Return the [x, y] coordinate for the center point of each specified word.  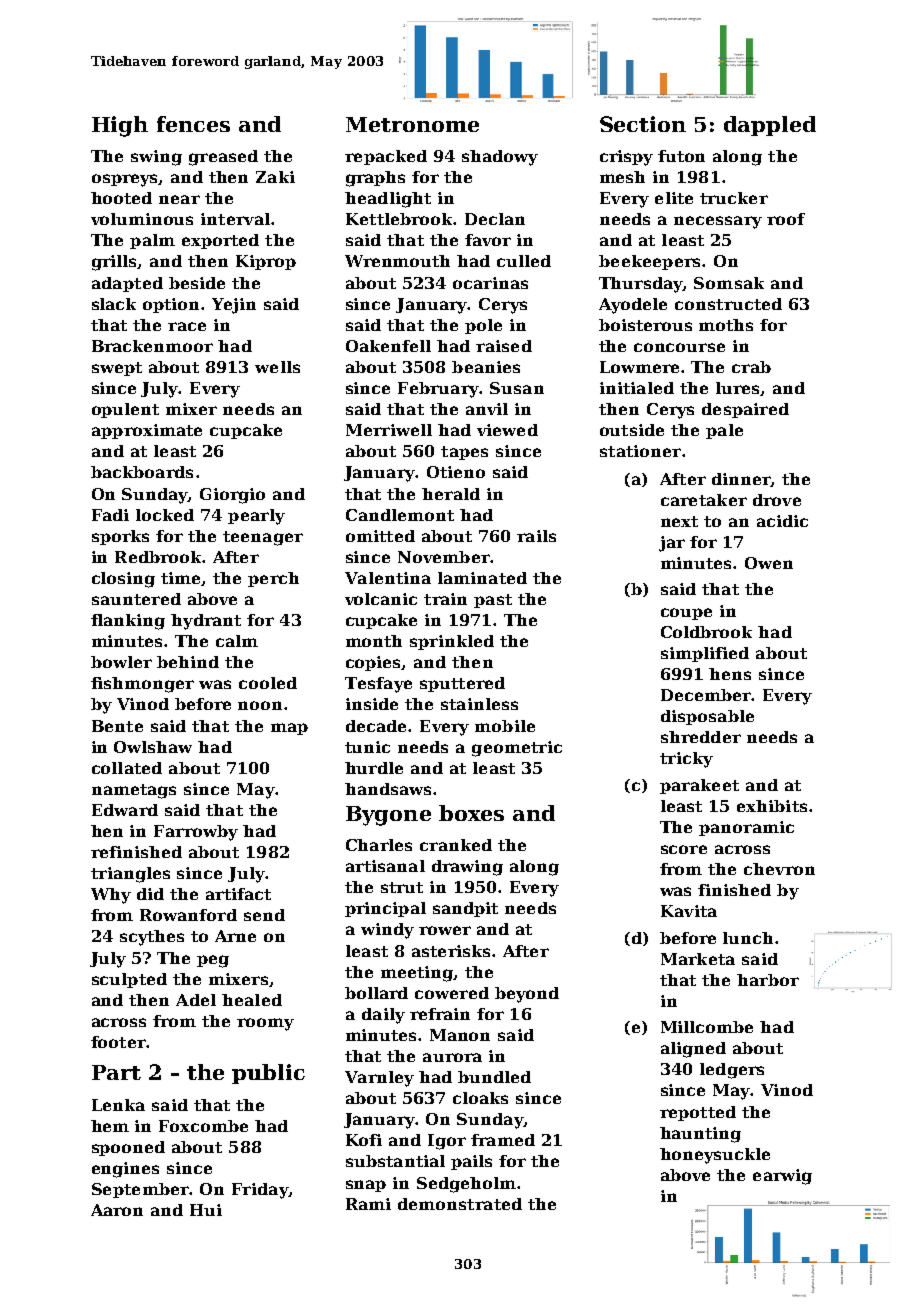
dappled [770, 126]
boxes [471, 813]
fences [193, 124]
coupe [686, 614]
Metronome [412, 124]
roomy [265, 1024]
